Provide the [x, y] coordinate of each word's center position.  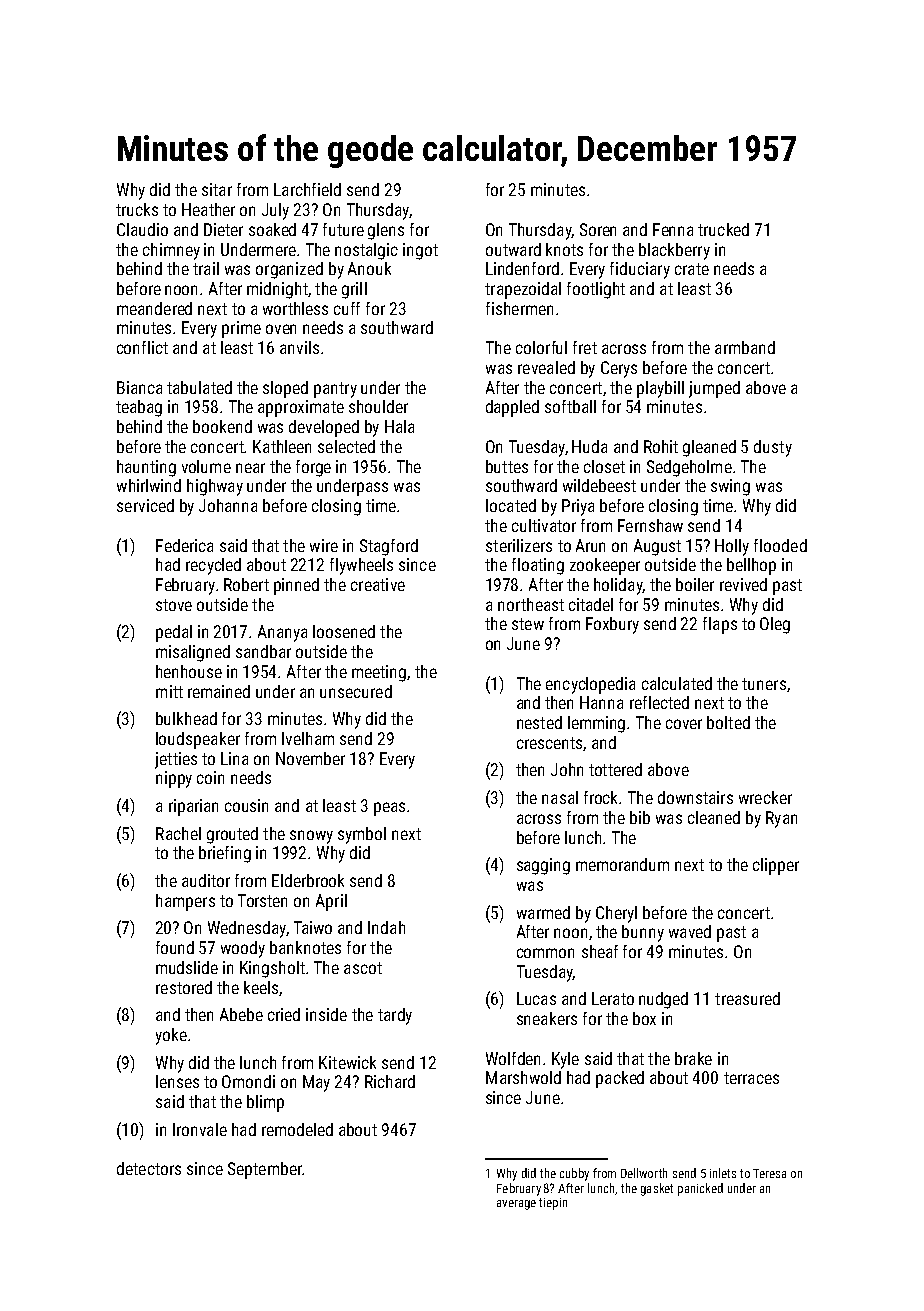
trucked [723, 229]
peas [389, 809]
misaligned [193, 653]
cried [284, 1014]
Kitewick [347, 1062]
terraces [751, 1078]
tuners [764, 684]
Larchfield [307, 189]
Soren [598, 229]
